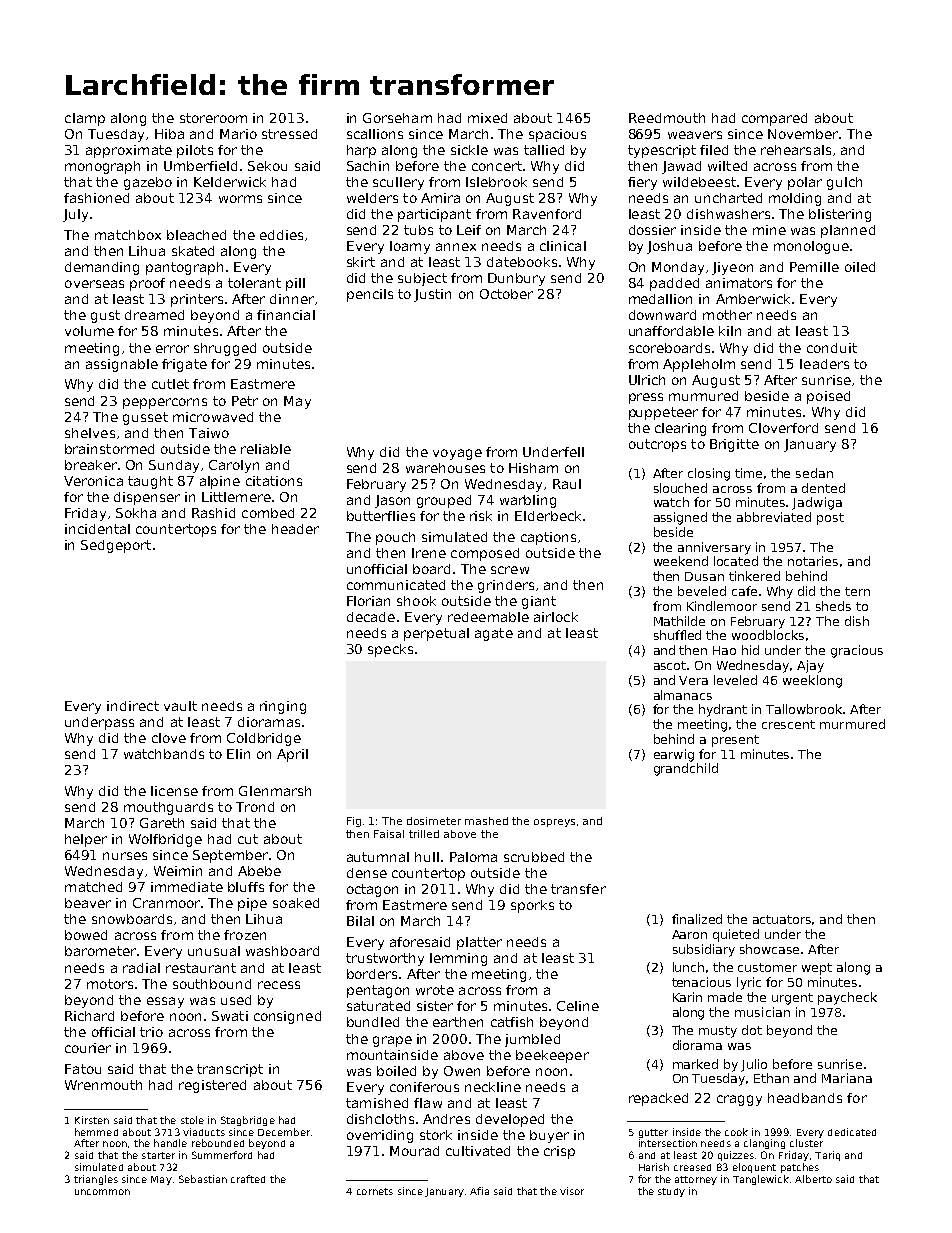 The width and height of the screenshot is (952, 1233). Describe the element at coordinates (102, 1192) in the screenshot. I see `uncommon` at that location.
